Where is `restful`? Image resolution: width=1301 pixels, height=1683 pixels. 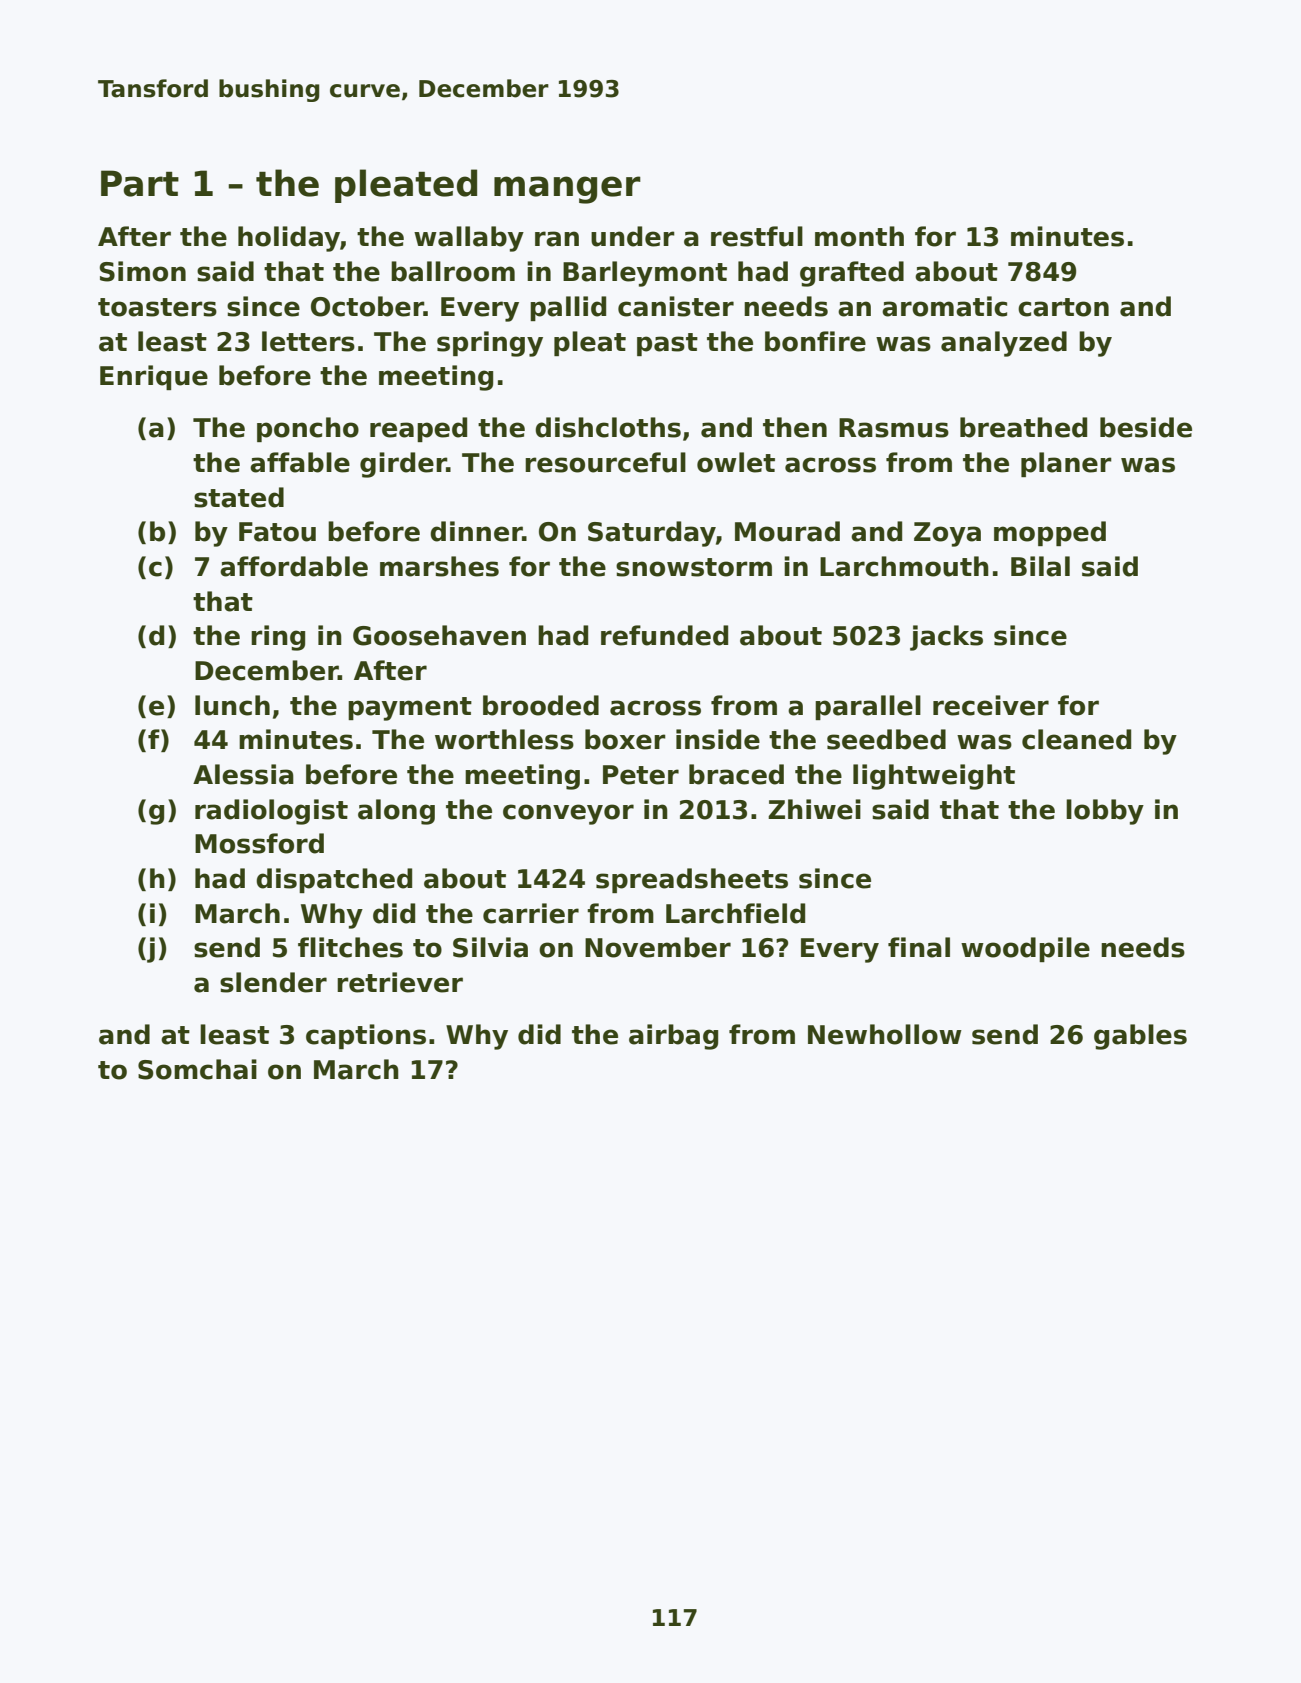 restful is located at coordinates (757, 236).
